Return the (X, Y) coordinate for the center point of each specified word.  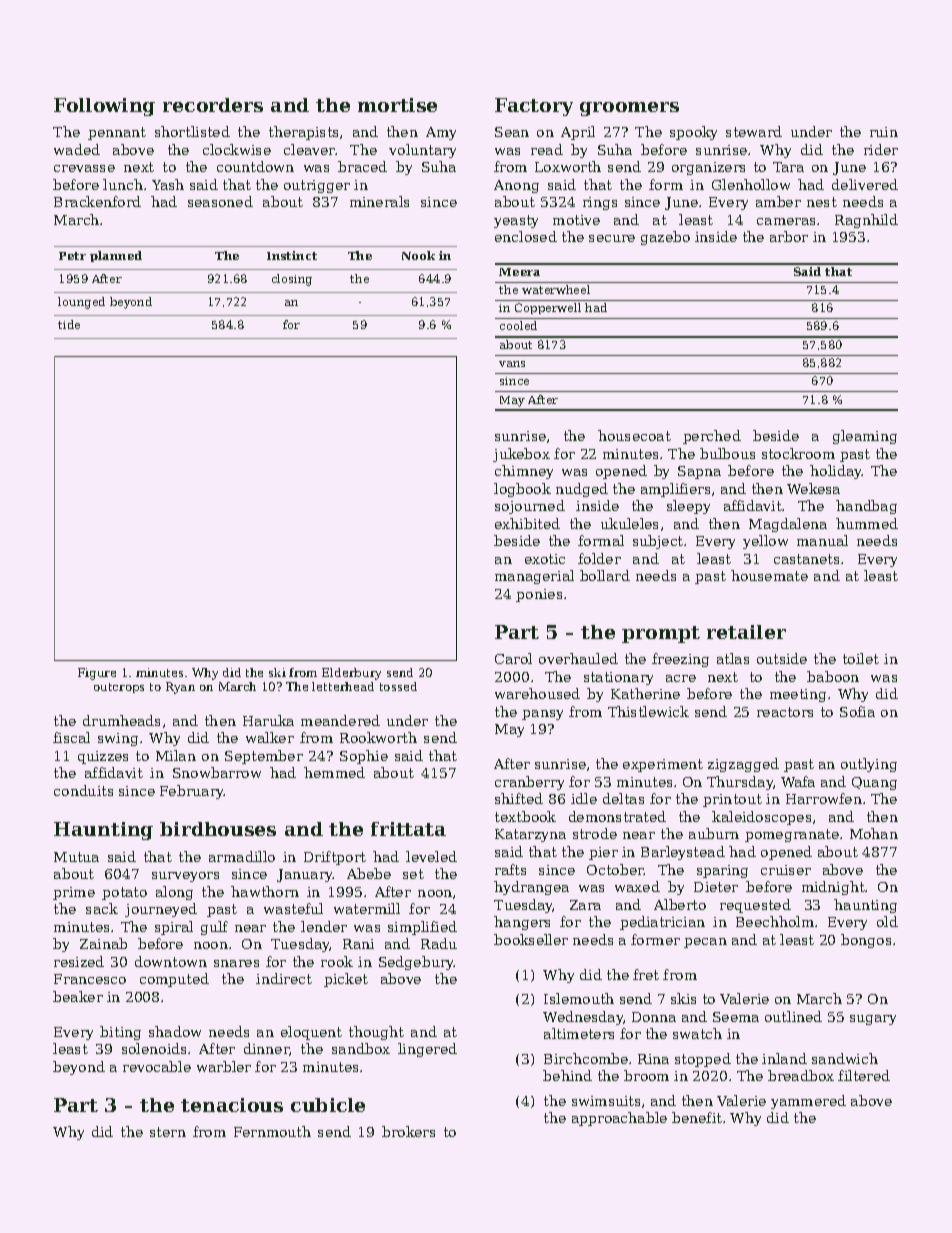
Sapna (699, 472)
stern (168, 1132)
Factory (534, 107)
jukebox (521, 455)
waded (77, 149)
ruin (884, 132)
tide (69, 324)
